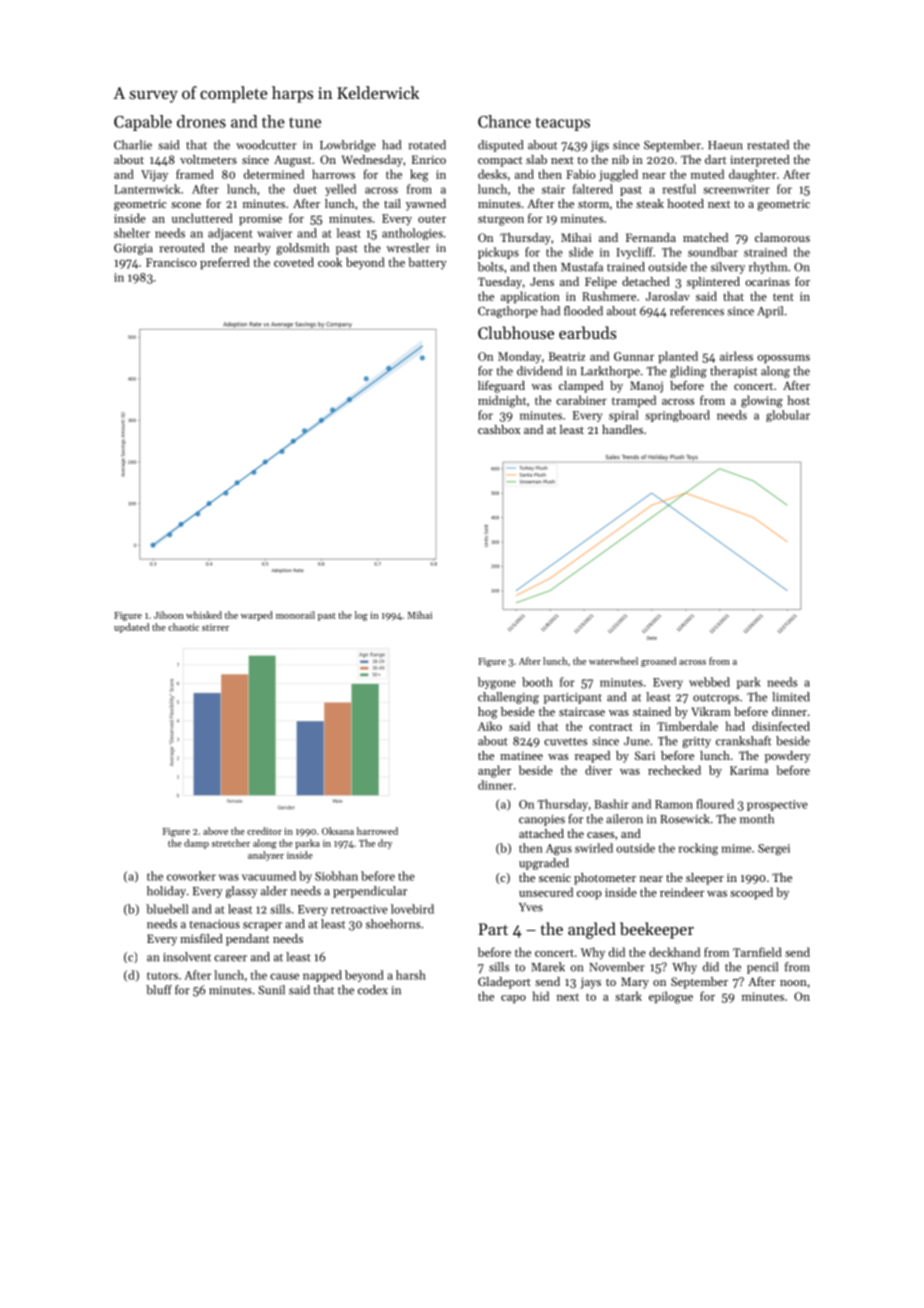  Describe the element at coordinates (393, 924) in the page. I see `shoehorns` at that location.
